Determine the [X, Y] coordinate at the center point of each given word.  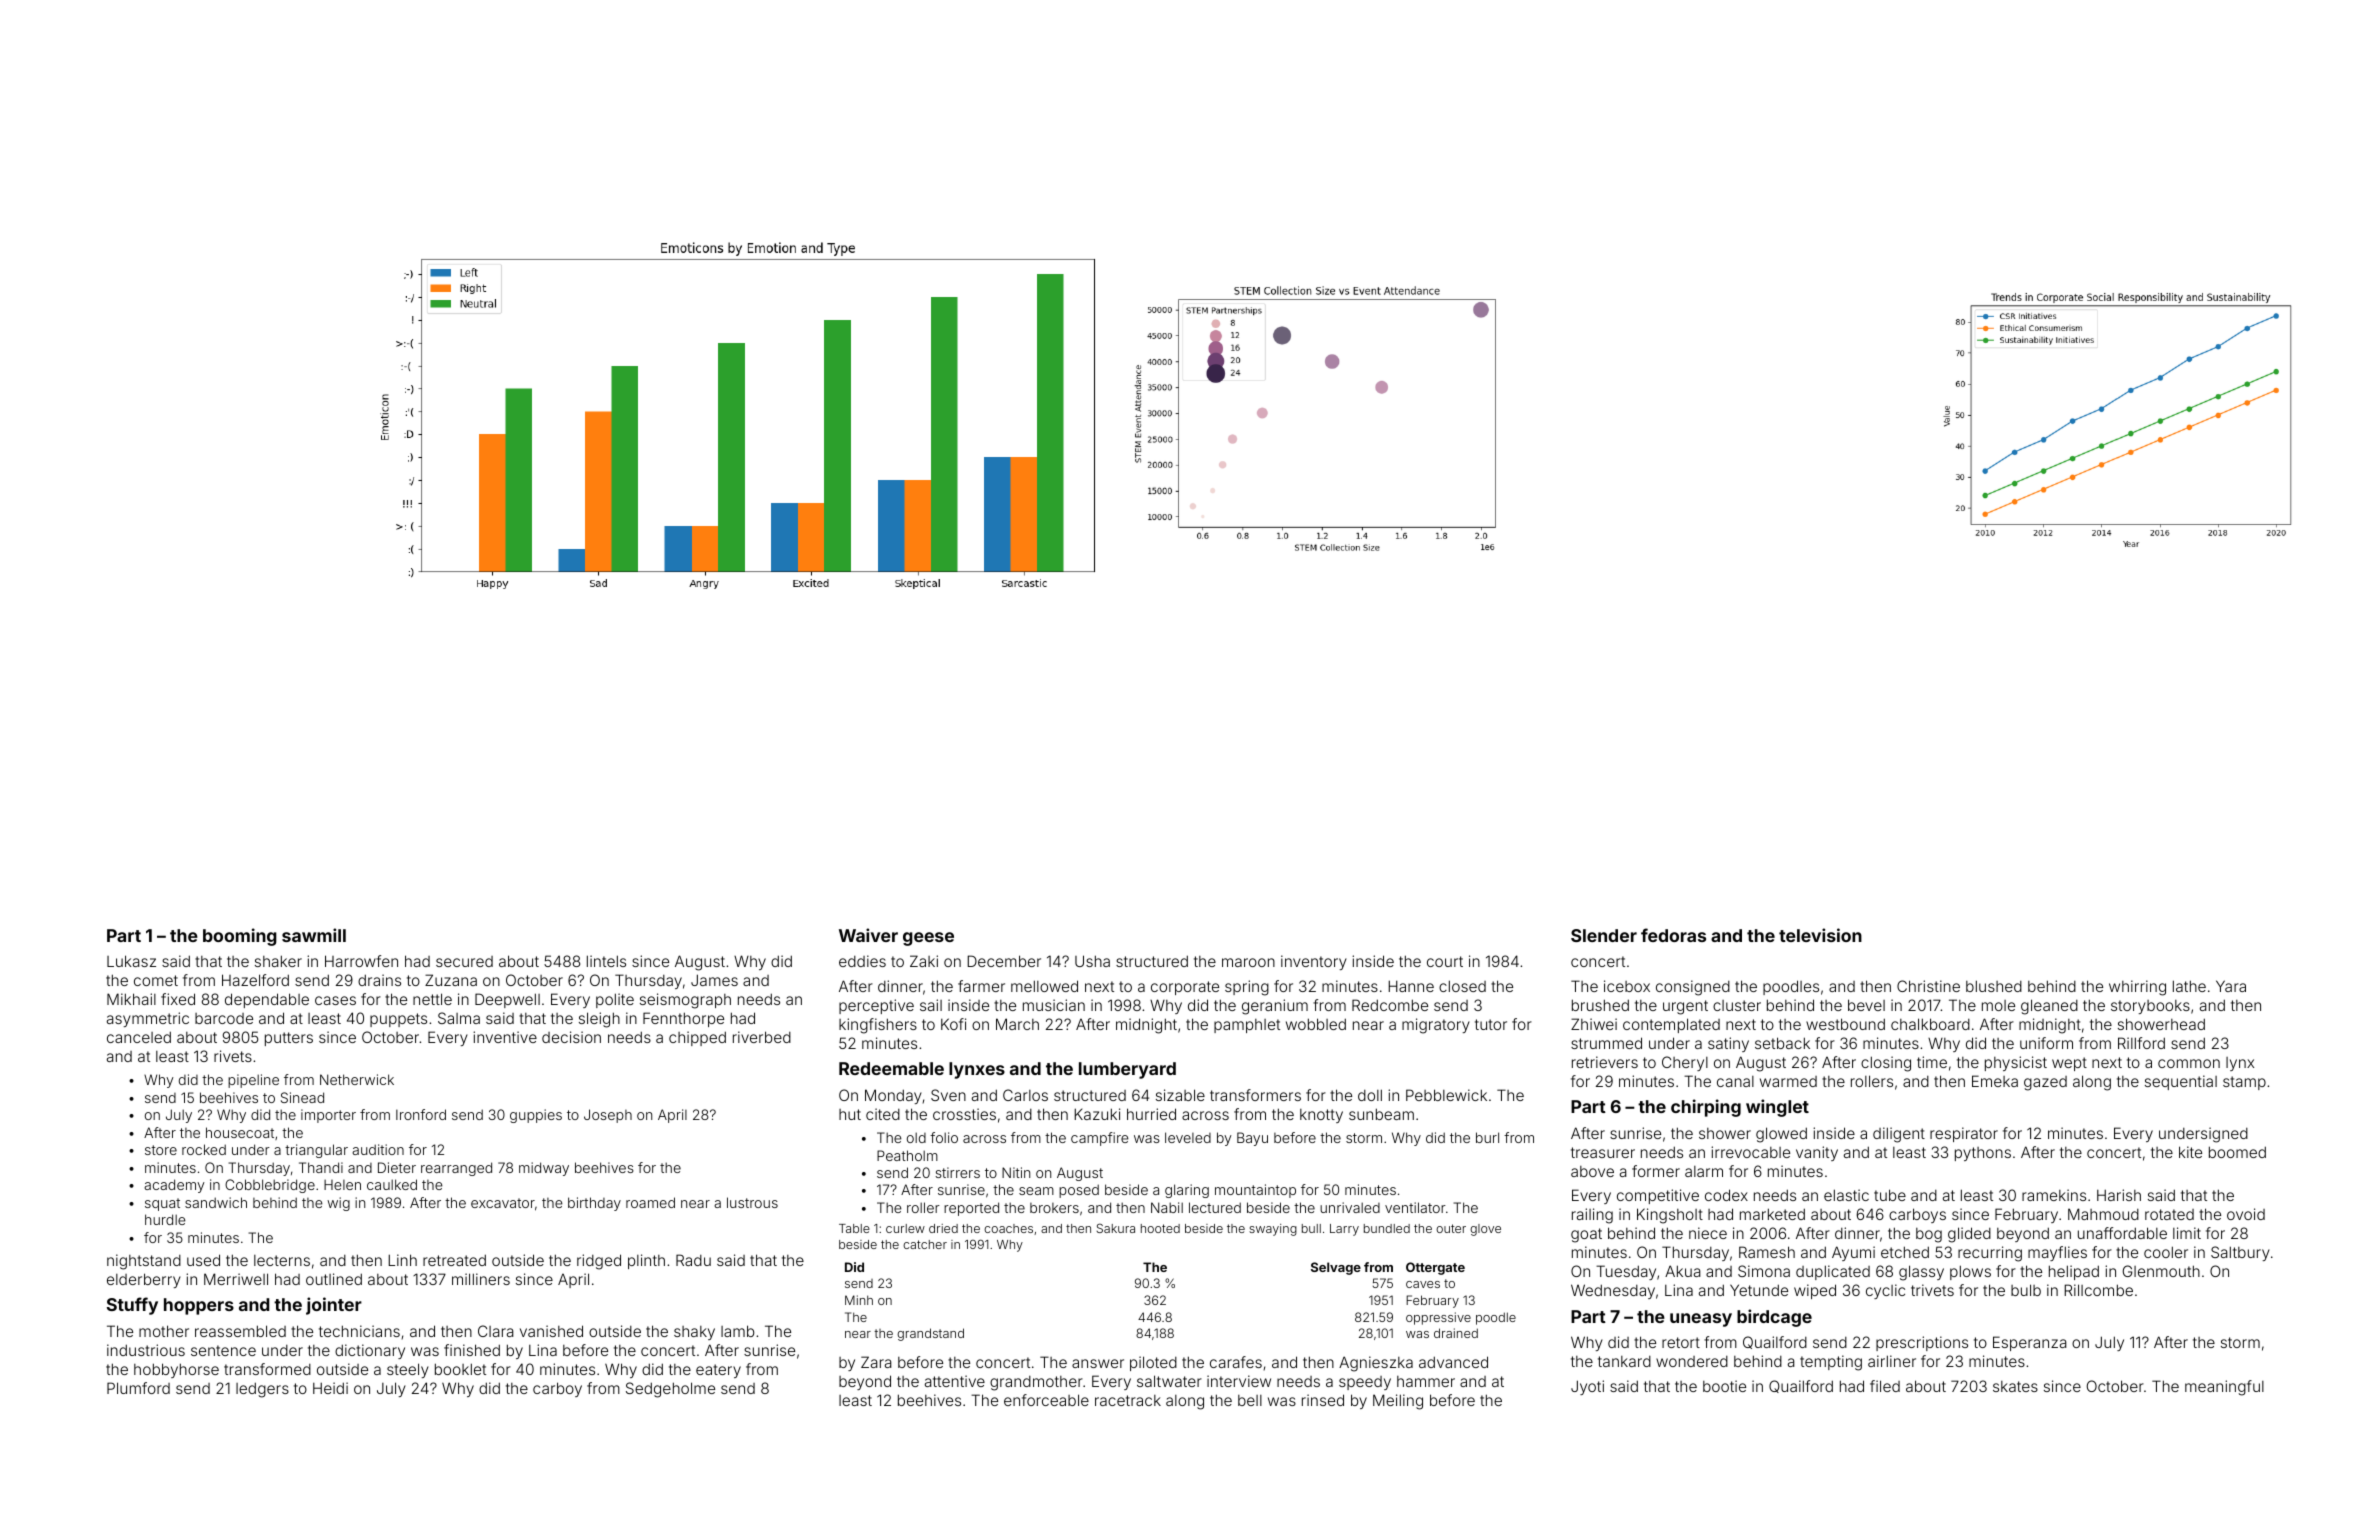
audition [378, 1149]
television [1820, 935]
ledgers [262, 1390]
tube [1890, 1195]
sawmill [314, 935]
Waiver [868, 935]
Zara [876, 1362]
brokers [1054, 1208]
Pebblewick [1446, 1095]
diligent [1899, 1135]
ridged [599, 1262]
